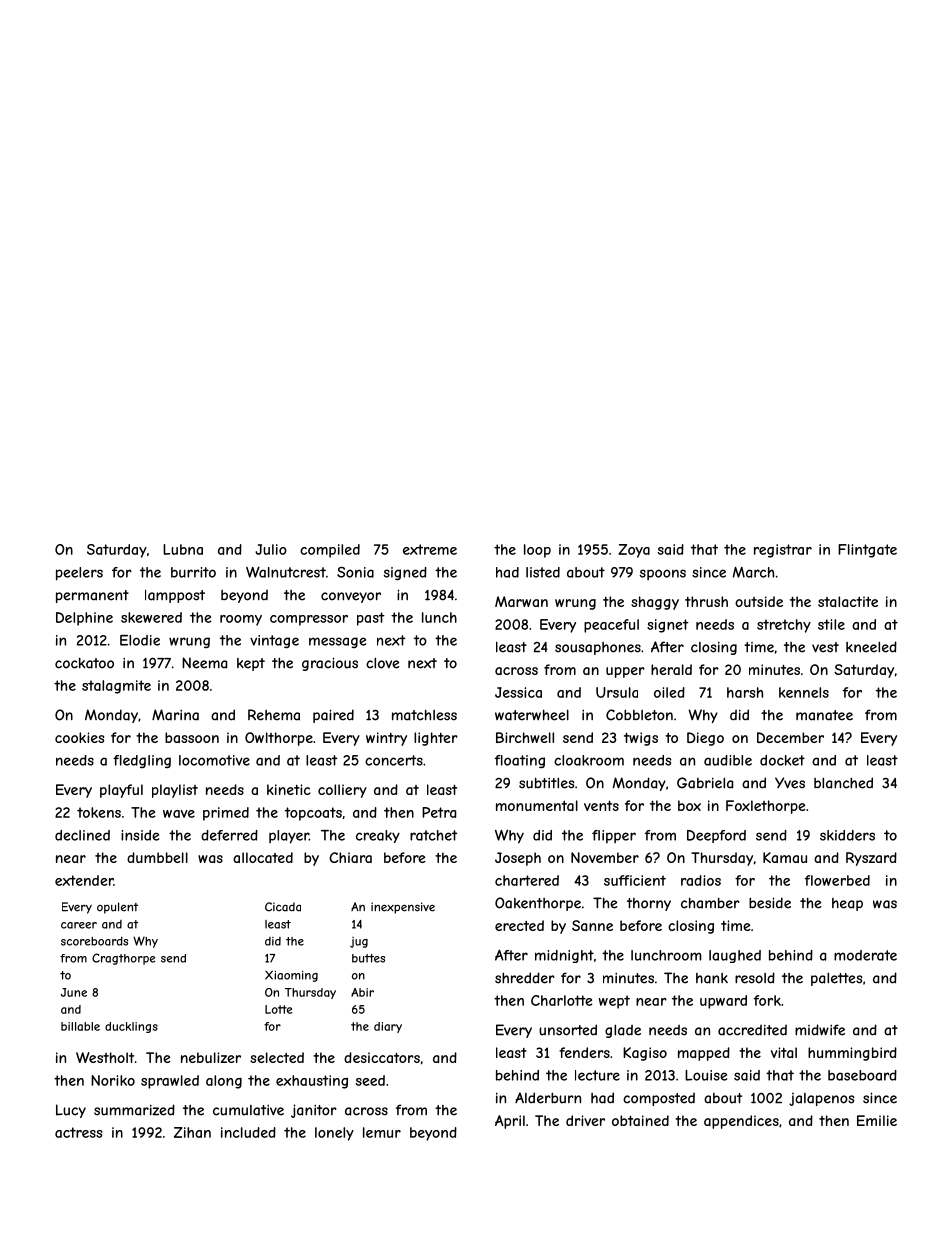 The width and height of the screenshot is (952, 1233). Describe the element at coordinates (701, 880) in the screenshot. I see `radios` at that location.
